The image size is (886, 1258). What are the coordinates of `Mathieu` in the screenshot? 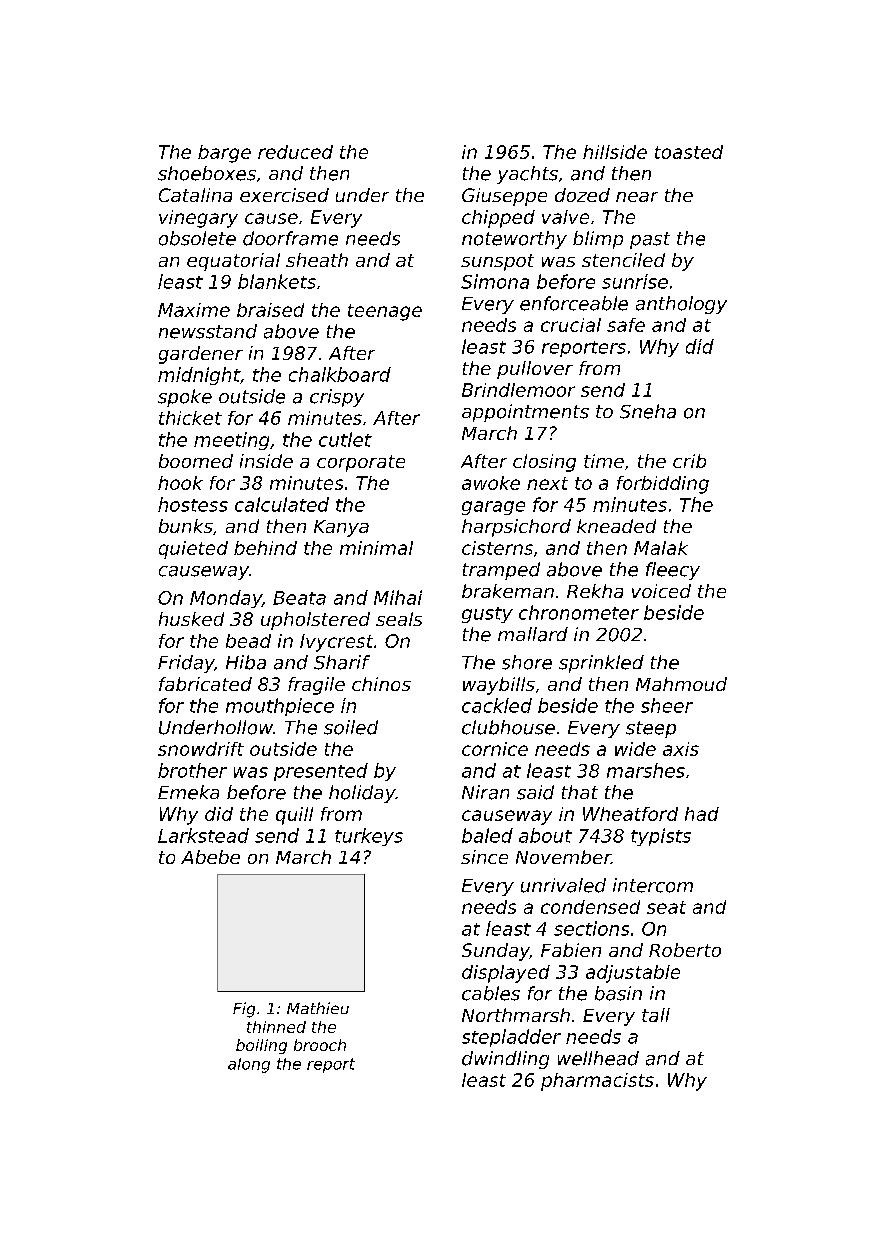 It's located at (318, 1008).
